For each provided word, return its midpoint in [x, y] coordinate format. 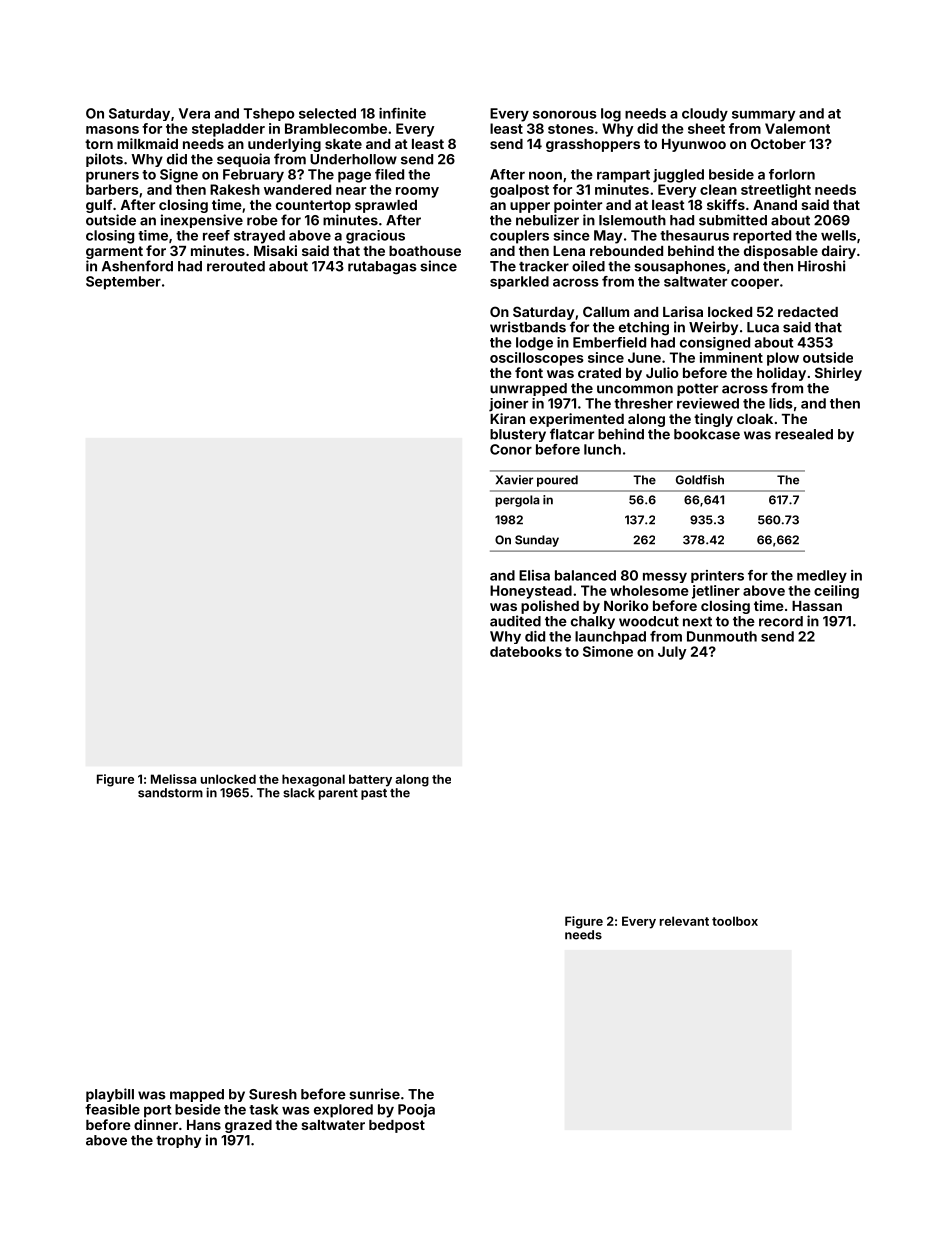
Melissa [173, 779]
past [374, 794]
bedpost [397, 1126]
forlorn [792, 174]
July [672, 653]
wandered [297, 189]
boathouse [425, 251]
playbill [110, 1095]
